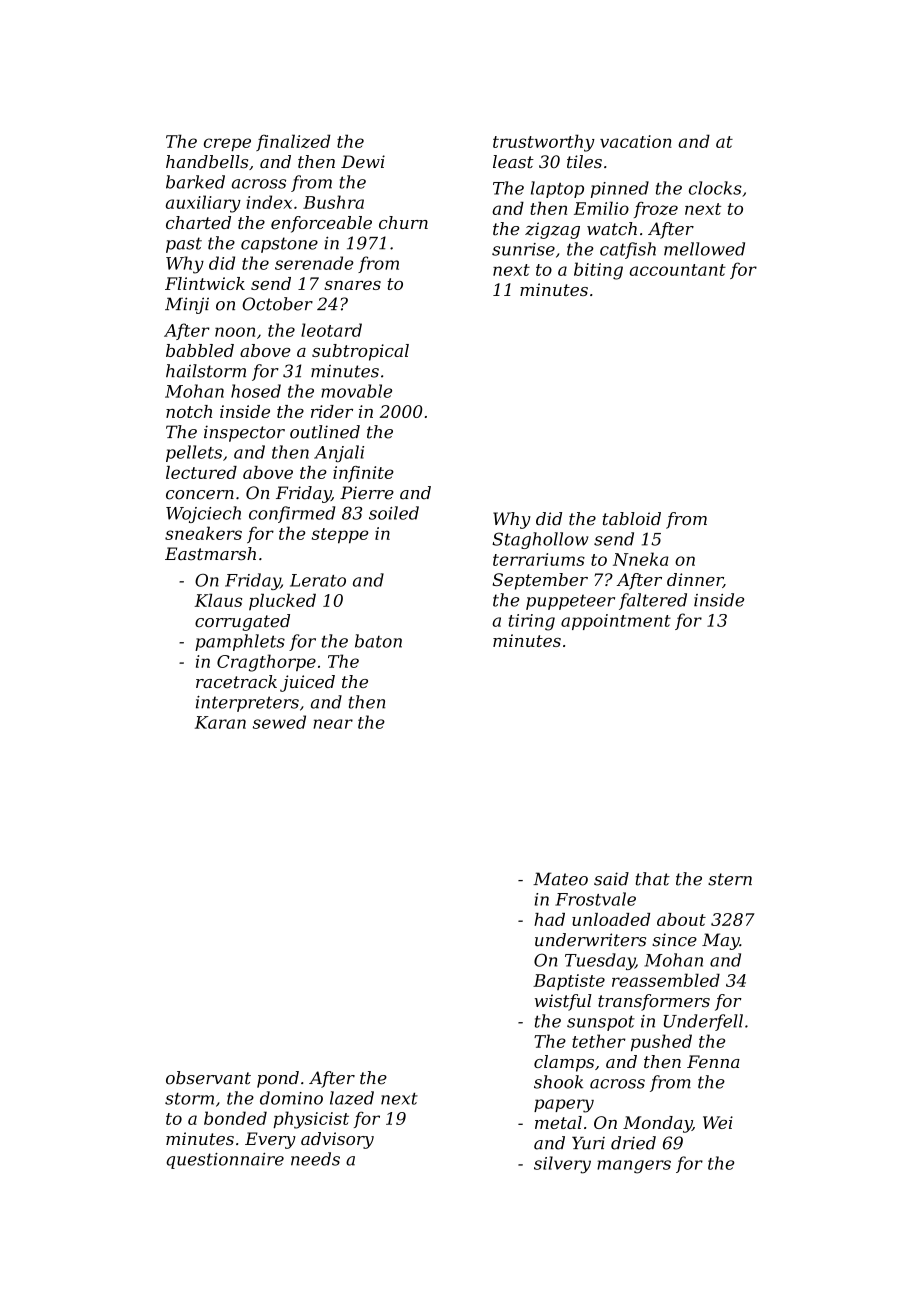 Image resolution: width=924 pixels, height=1311 pixels. What do you see at coordinates (564, 1063) in the screenshot?
I see `clamps` at bounding box center [564, 1063].
